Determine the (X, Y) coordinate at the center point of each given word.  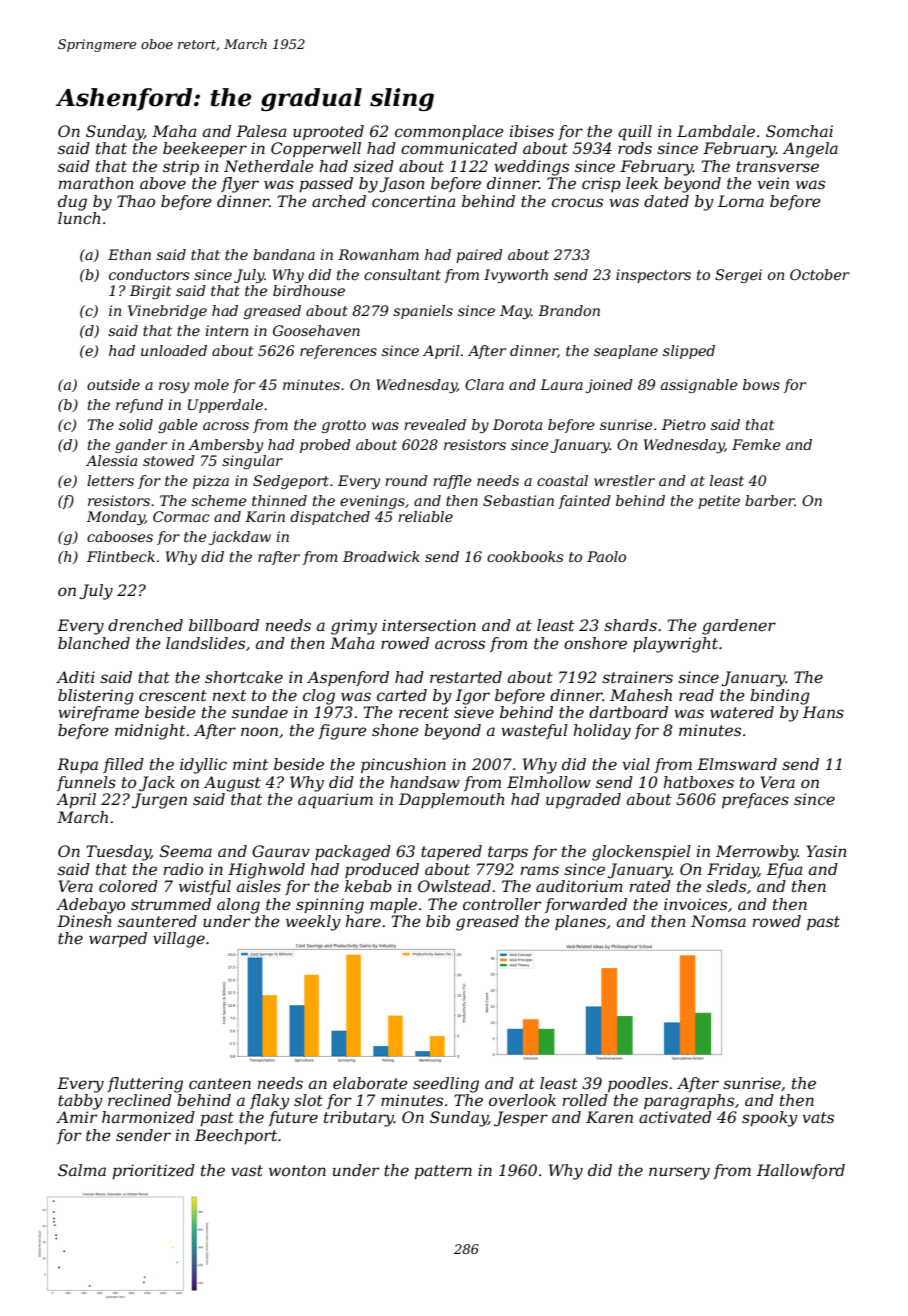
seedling (446, 1085)
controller (502, 904)
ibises (532, 131)
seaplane (626, 352)
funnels (86, 783)
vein (773, 183)
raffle (452, 482)
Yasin (827, 851)
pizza (211, 482)
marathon (96, 183)
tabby (80, 1102)
